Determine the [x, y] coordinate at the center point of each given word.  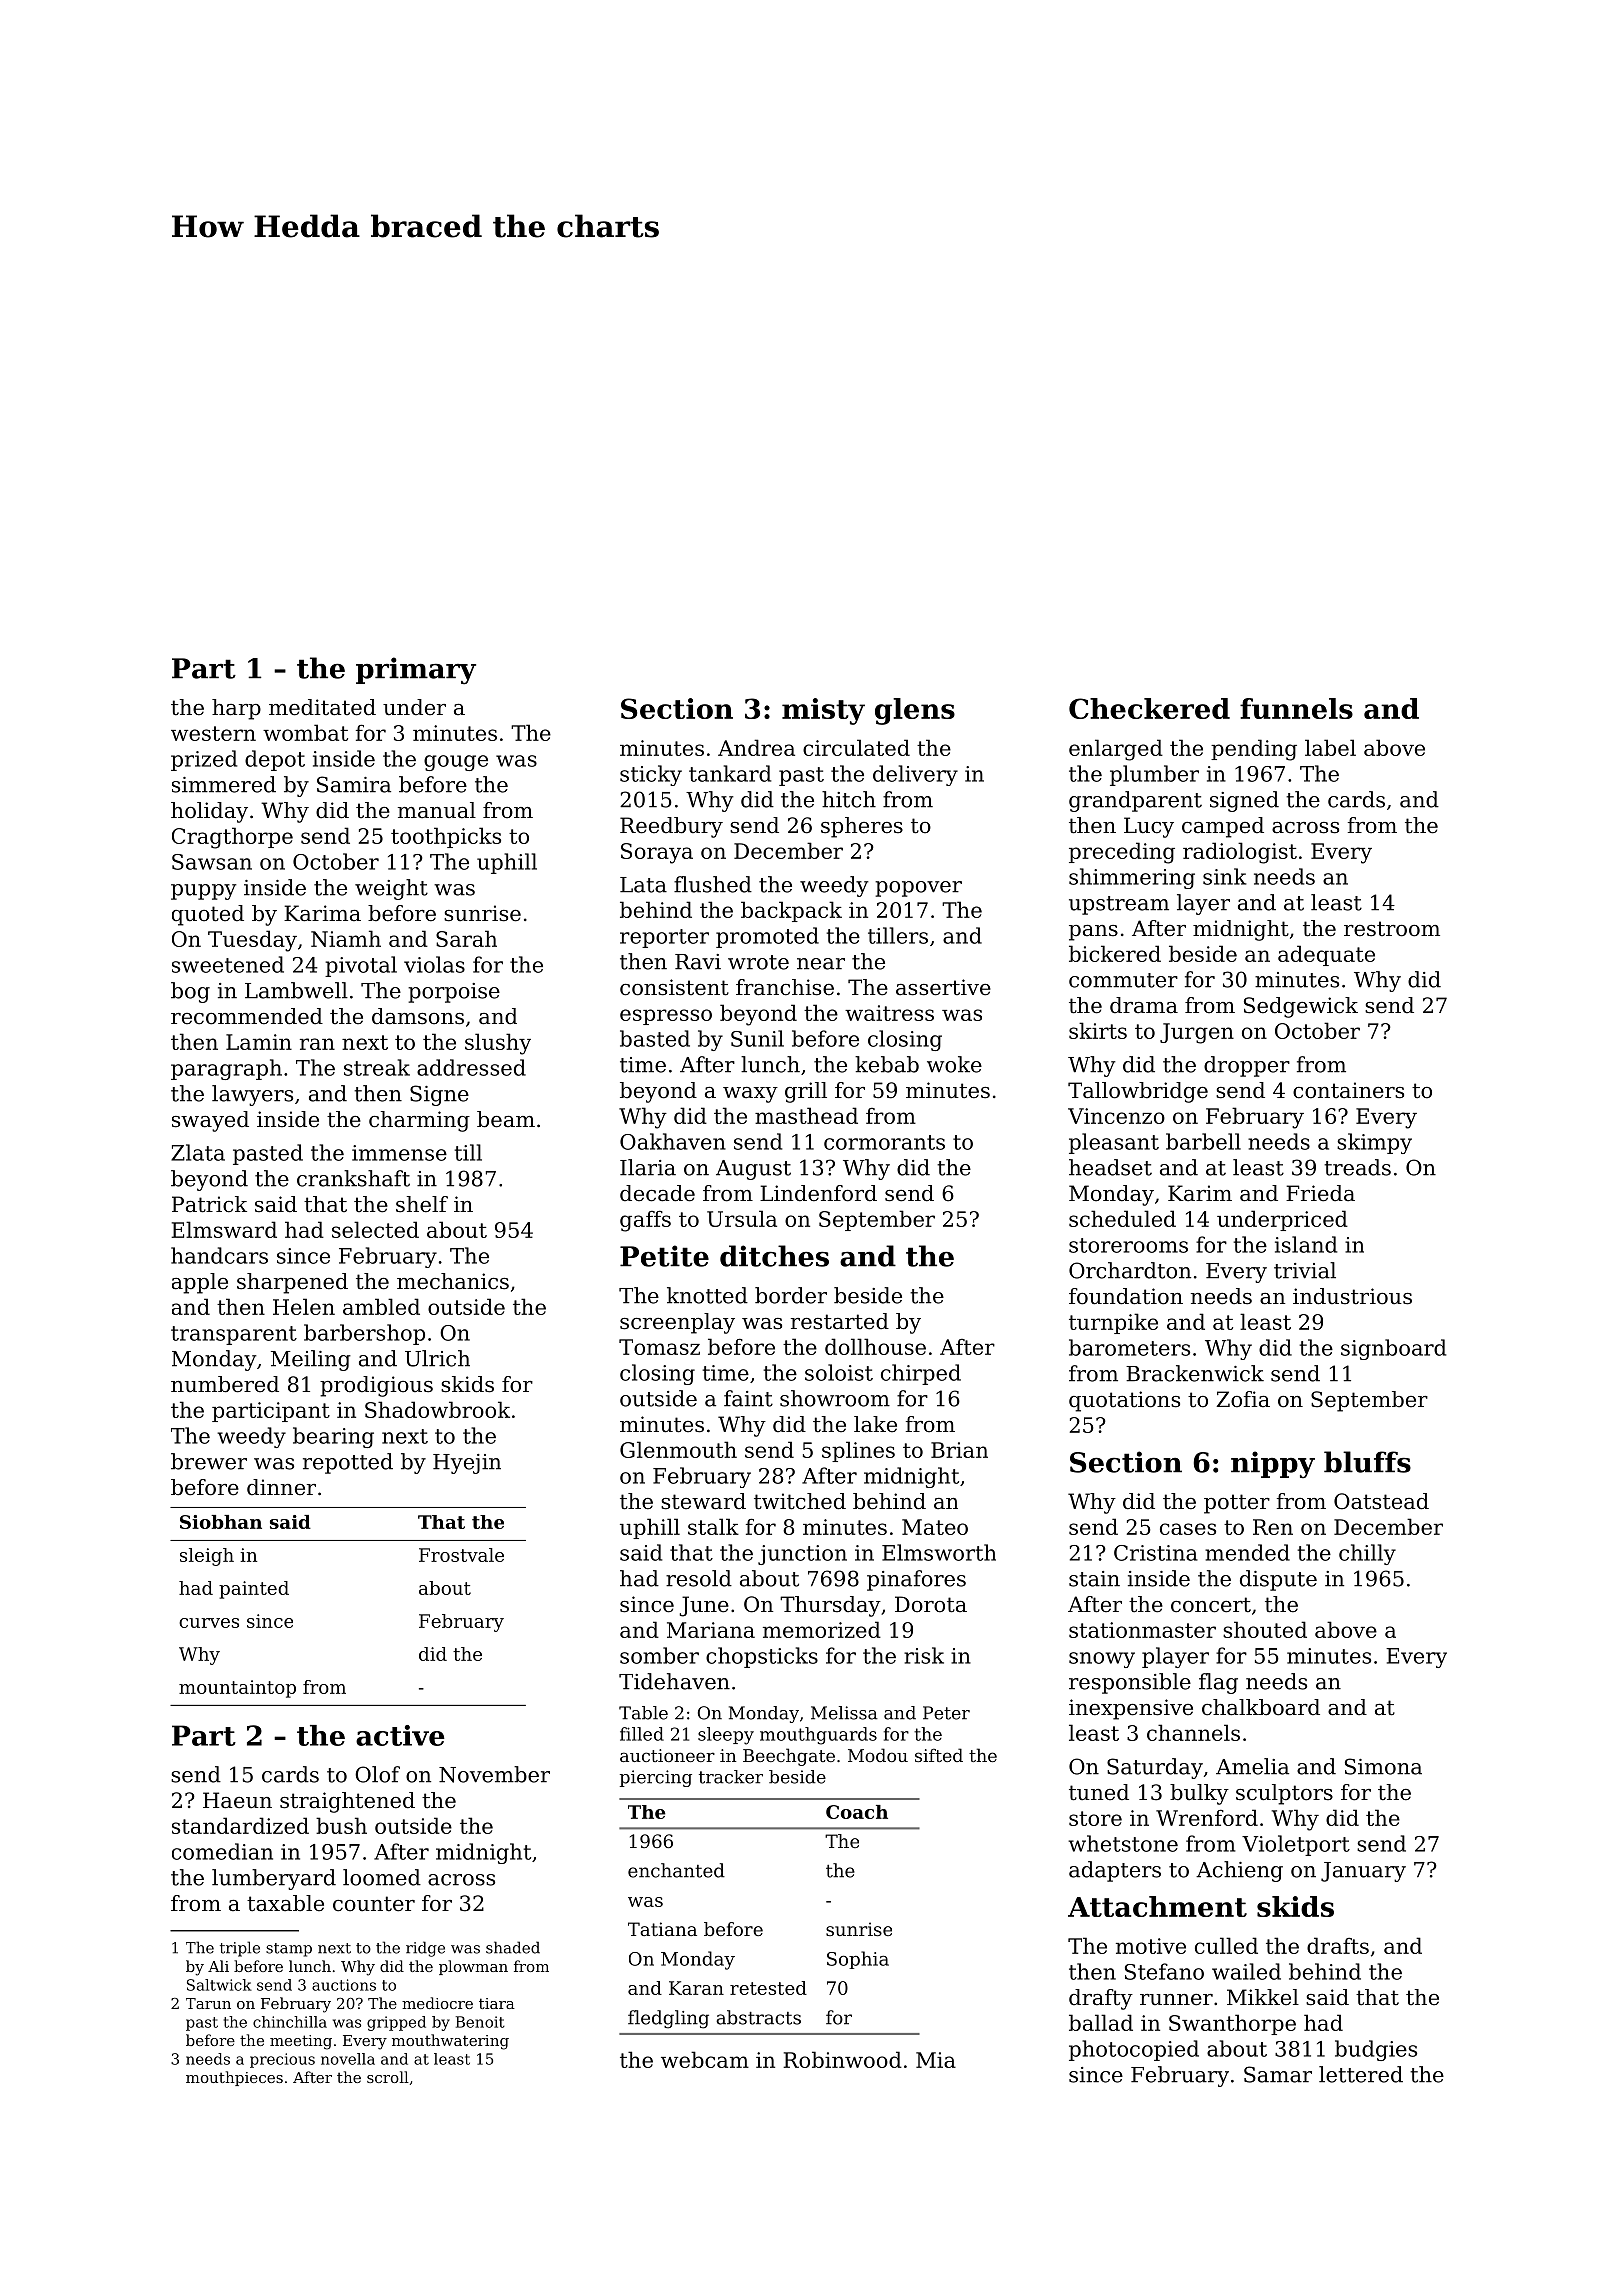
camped [1223, 827]
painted [254, 1590]
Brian [959, 1450]
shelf [422, 1204]
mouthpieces [234, 2078]
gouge [456, 763]
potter [1237, 1504]
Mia [936, 2060]
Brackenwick [1195, 1373]
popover [918, 889]
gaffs [645, 1221]
